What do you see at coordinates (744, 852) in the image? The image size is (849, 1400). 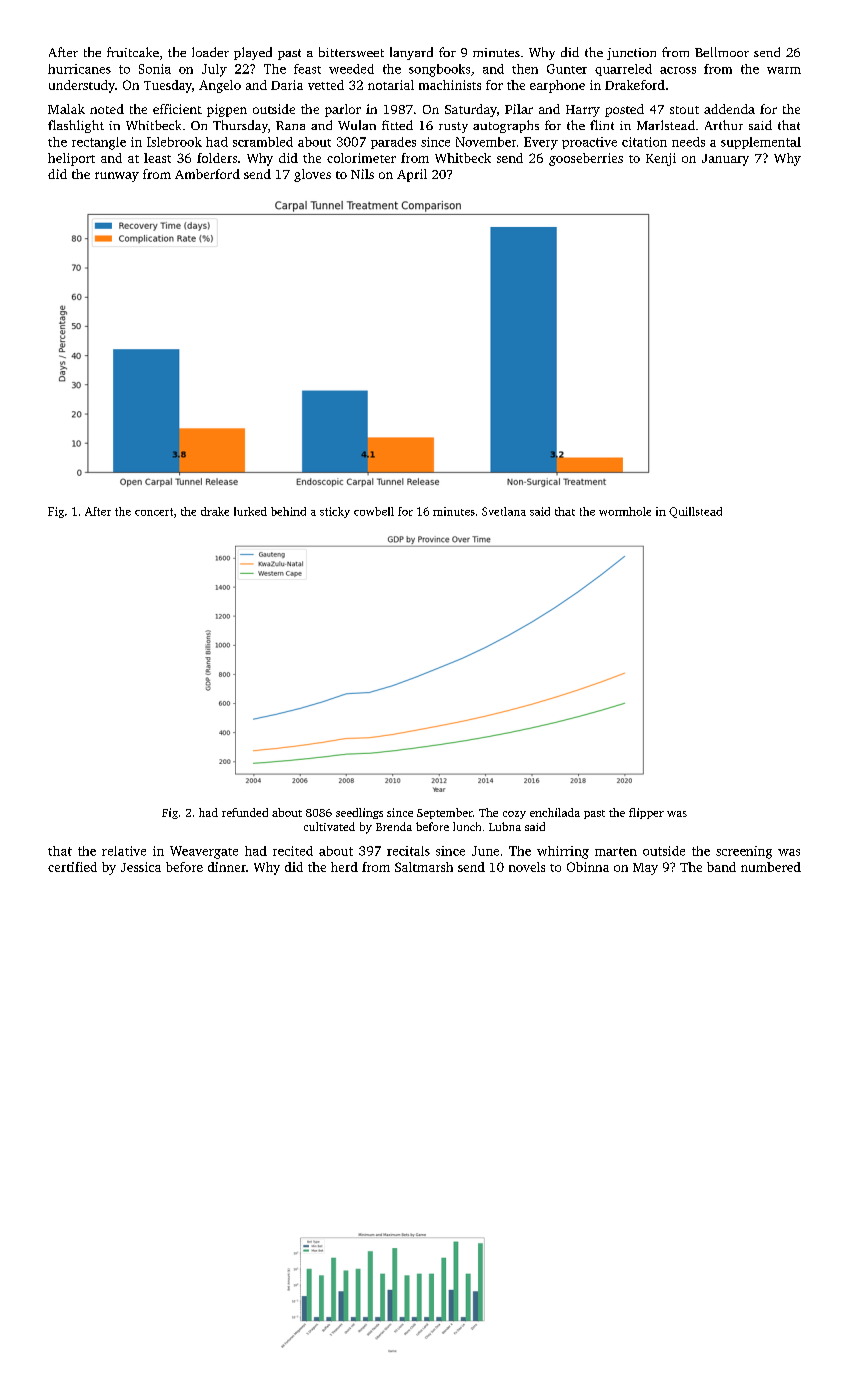 I see `screening` at bounding box center [744, 852].
